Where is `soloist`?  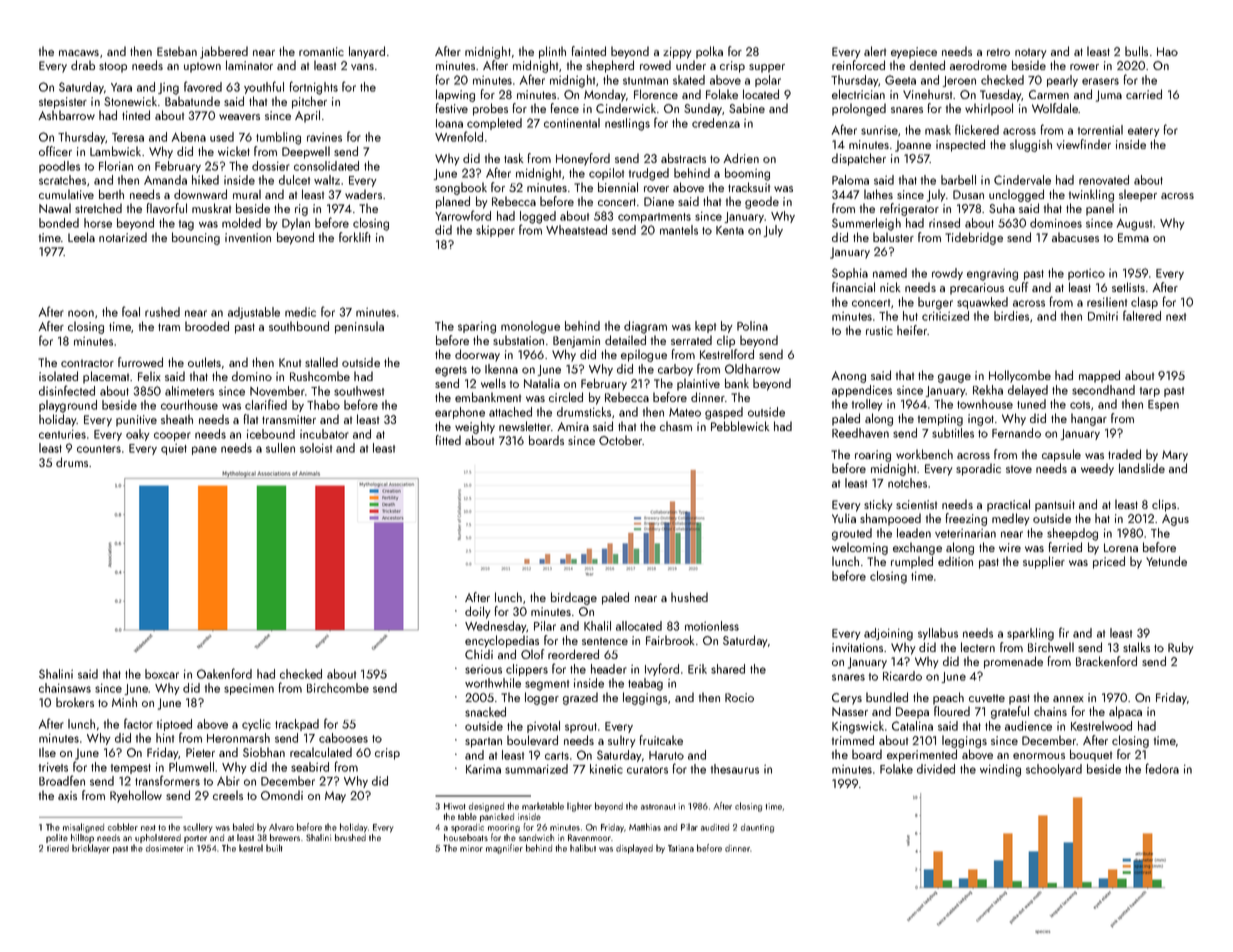
soloist is located at coordinates (316, 448).
